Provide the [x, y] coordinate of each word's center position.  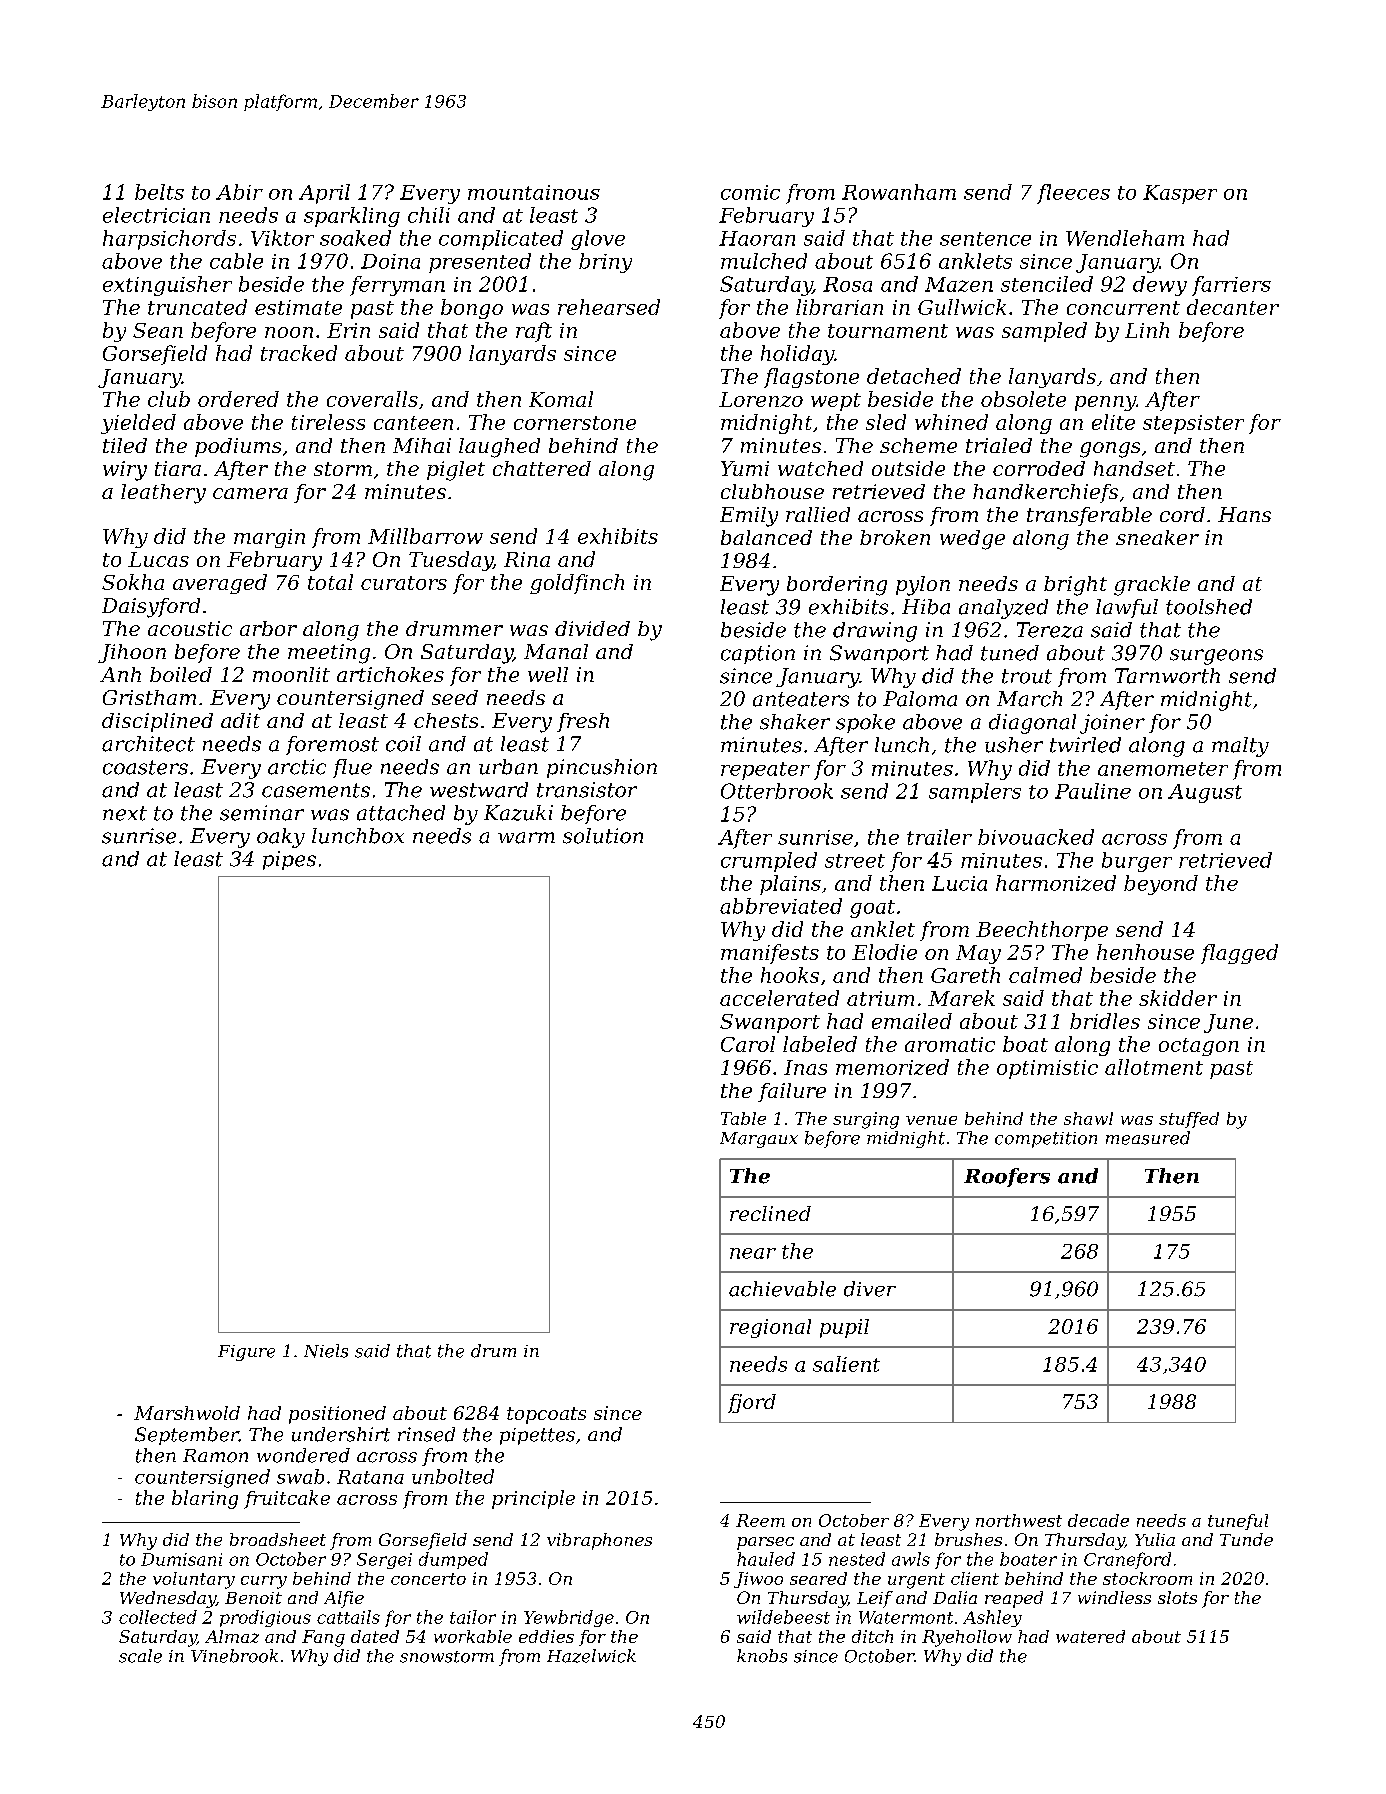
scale [140, 1656]
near [753, 1253]
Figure [246, 1353]
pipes [289, 860]
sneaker [1157, 537]
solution [603, 836]
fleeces [1073, 194]
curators [404, 583]
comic [750, 192]
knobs [762, 1656]
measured [1148, 1138]
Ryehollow [967, 1638]
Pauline [1093, 791]
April [324, 194]
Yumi [745, 468]
